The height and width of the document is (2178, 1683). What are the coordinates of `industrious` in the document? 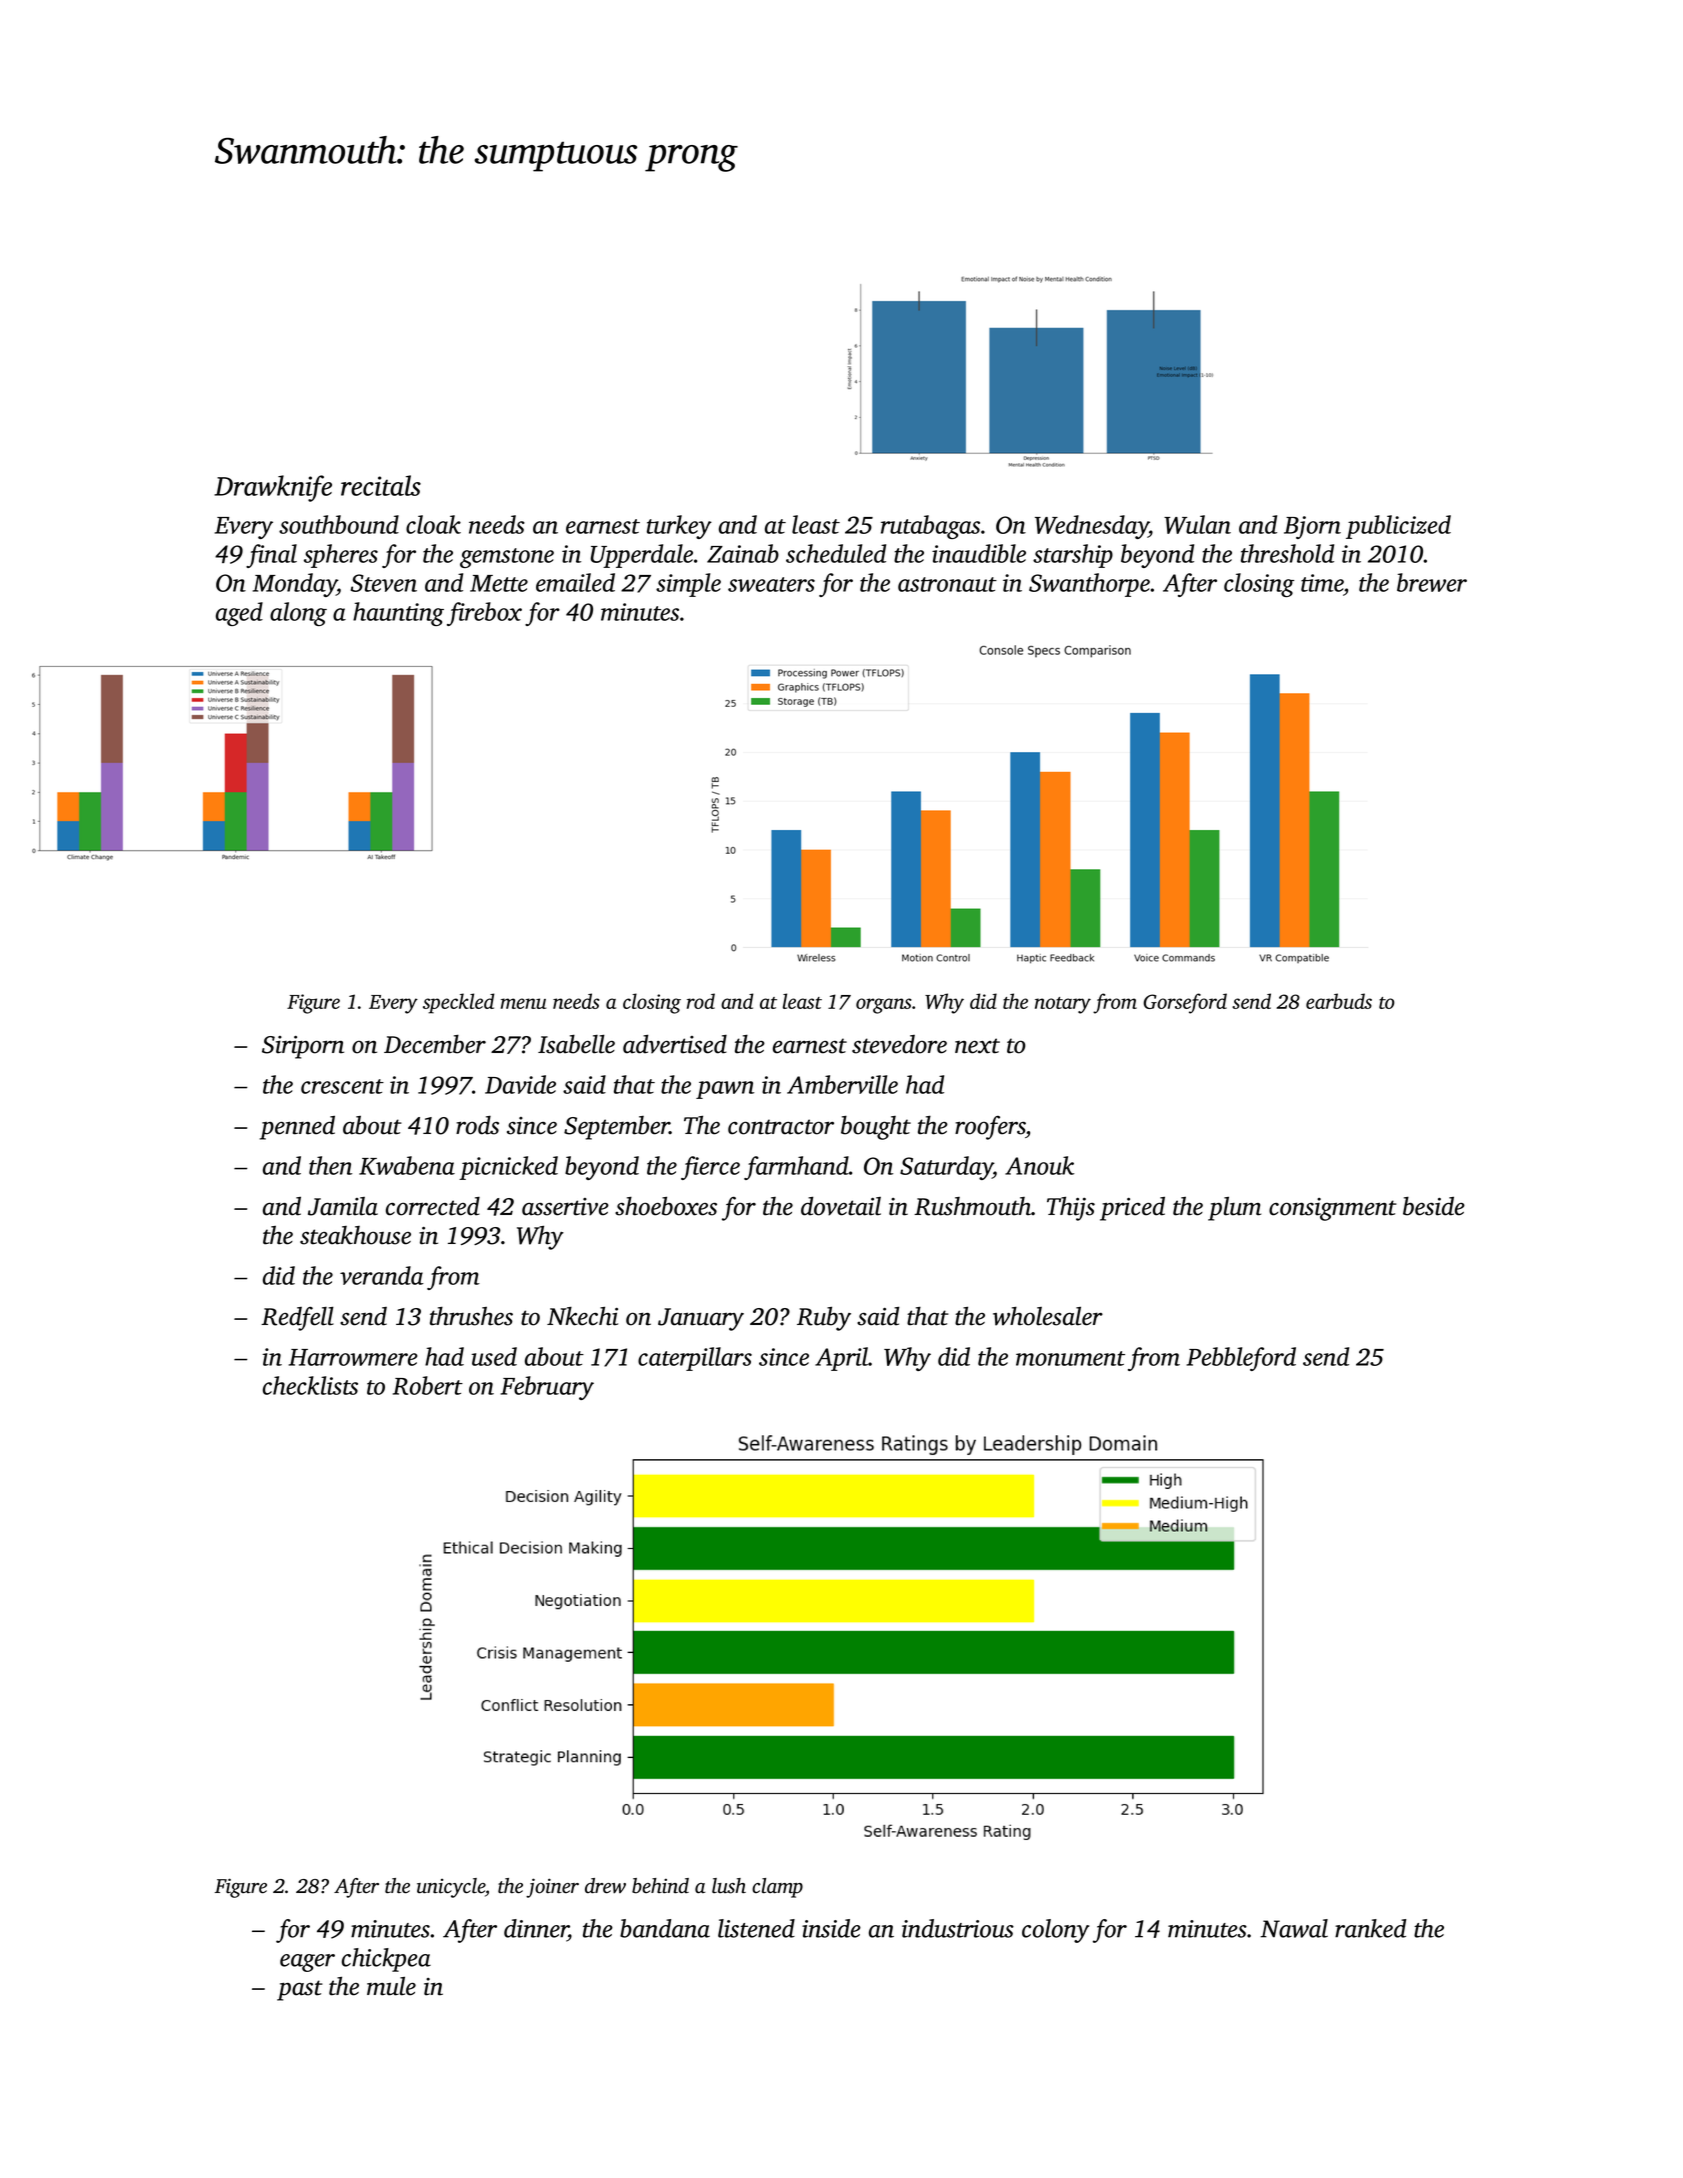 It's located at (958, 1928).
